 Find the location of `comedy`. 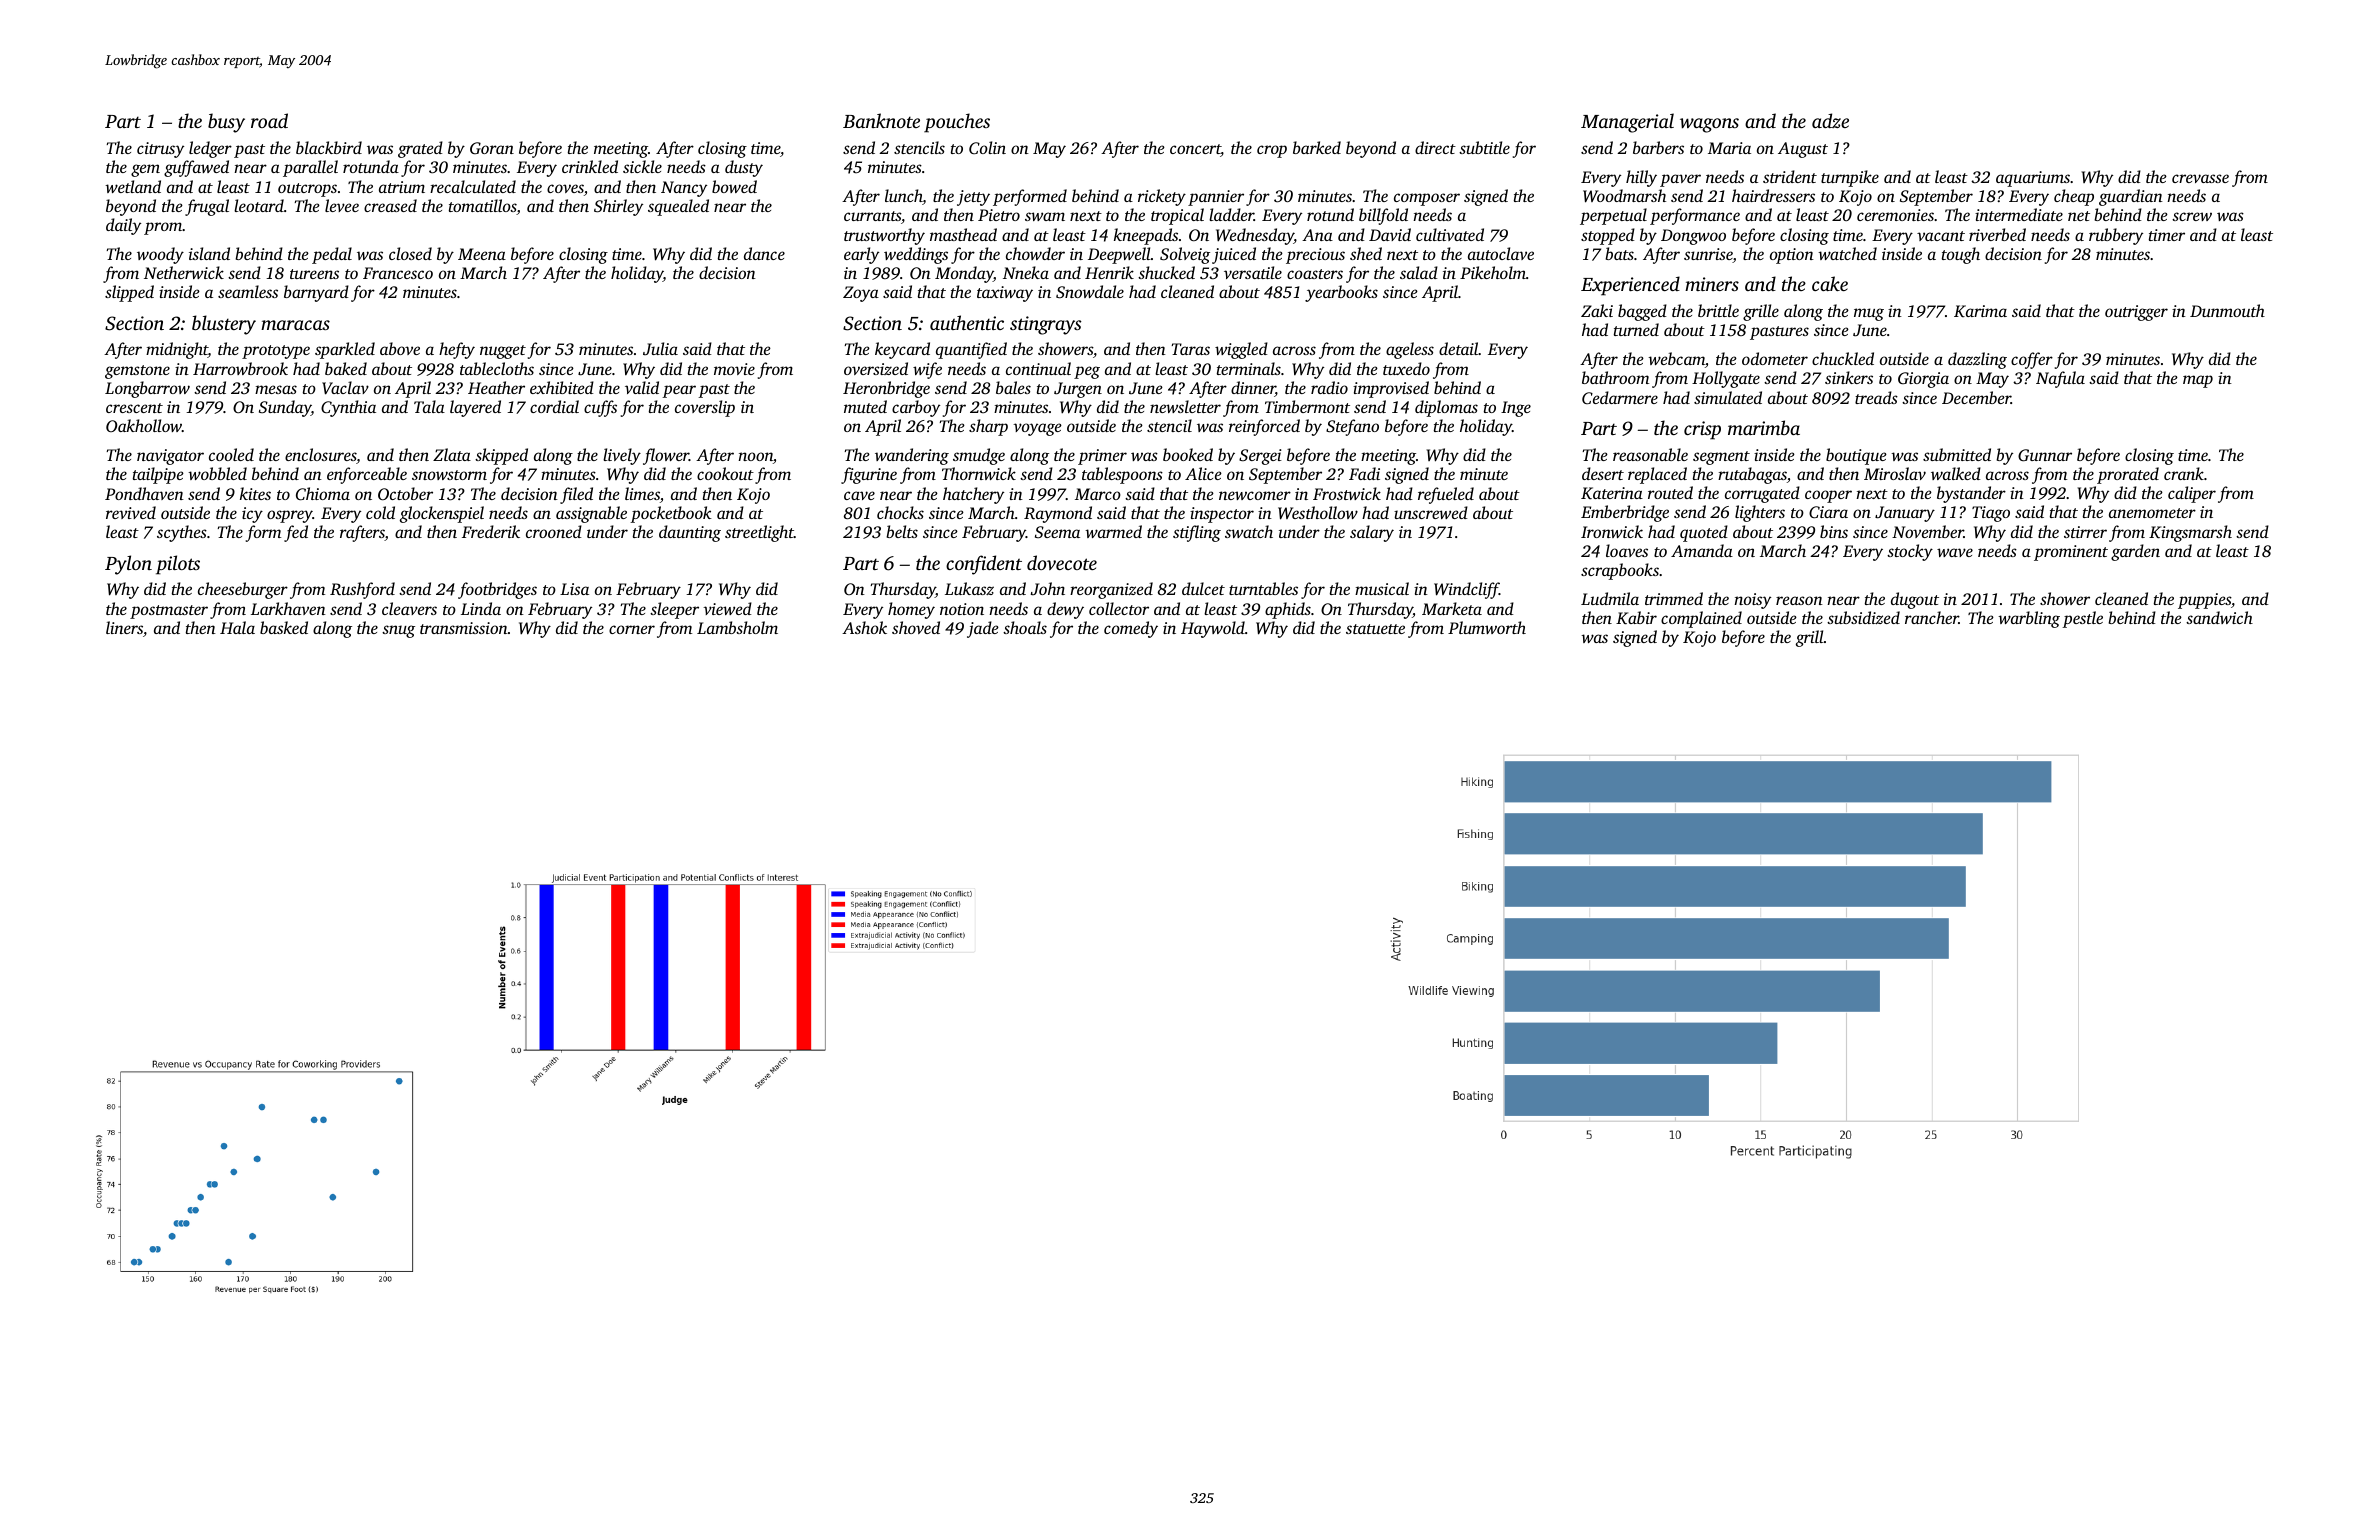

comedy is located at coordinates (1131, 629).
